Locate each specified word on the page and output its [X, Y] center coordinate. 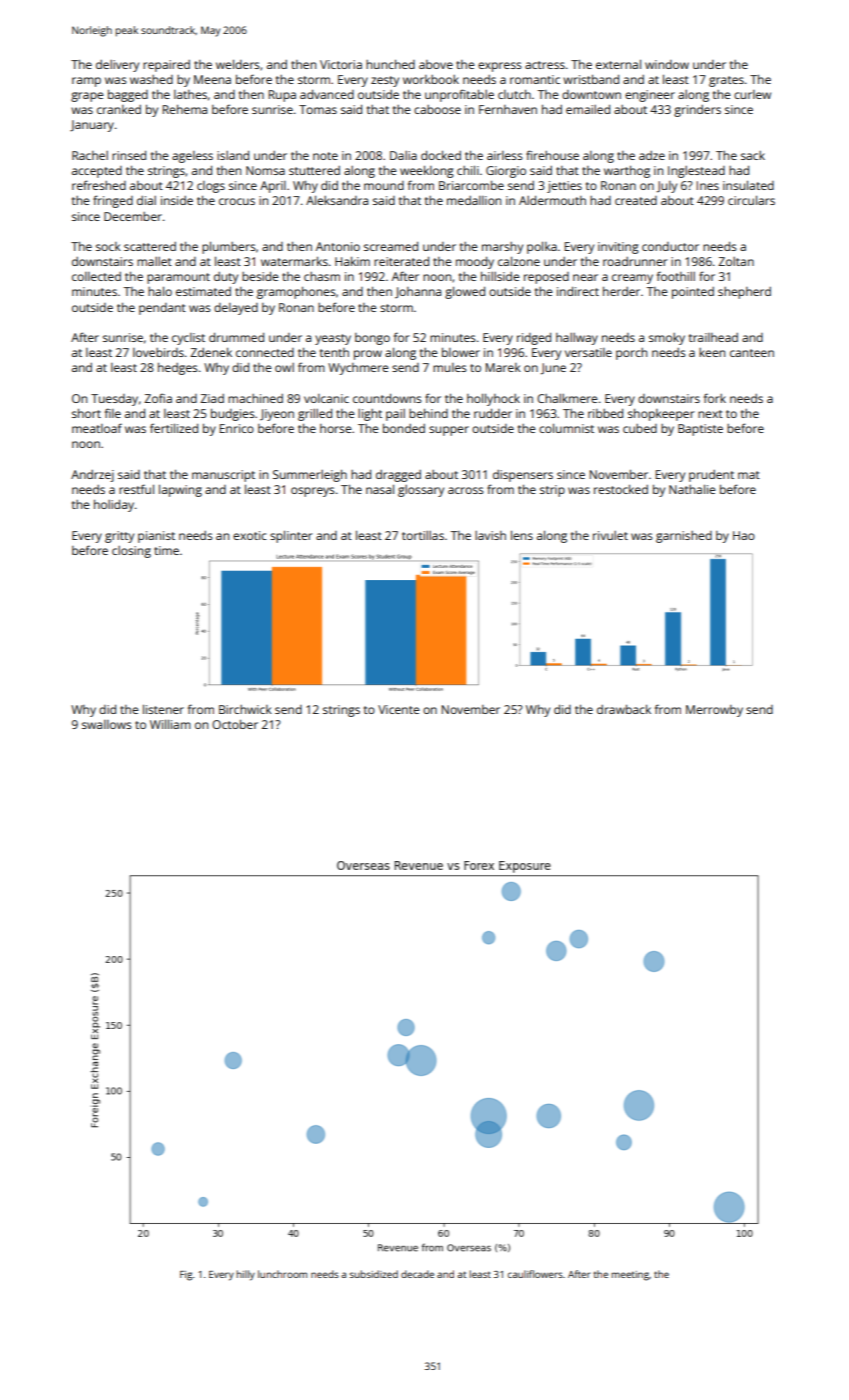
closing [131, 552]
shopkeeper [661, 414]
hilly [246, 1275]
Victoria [341, 64]
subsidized [374, 1274]
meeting [630, 1276]
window [667, 64]
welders [238, 64]
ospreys [313, 492]
